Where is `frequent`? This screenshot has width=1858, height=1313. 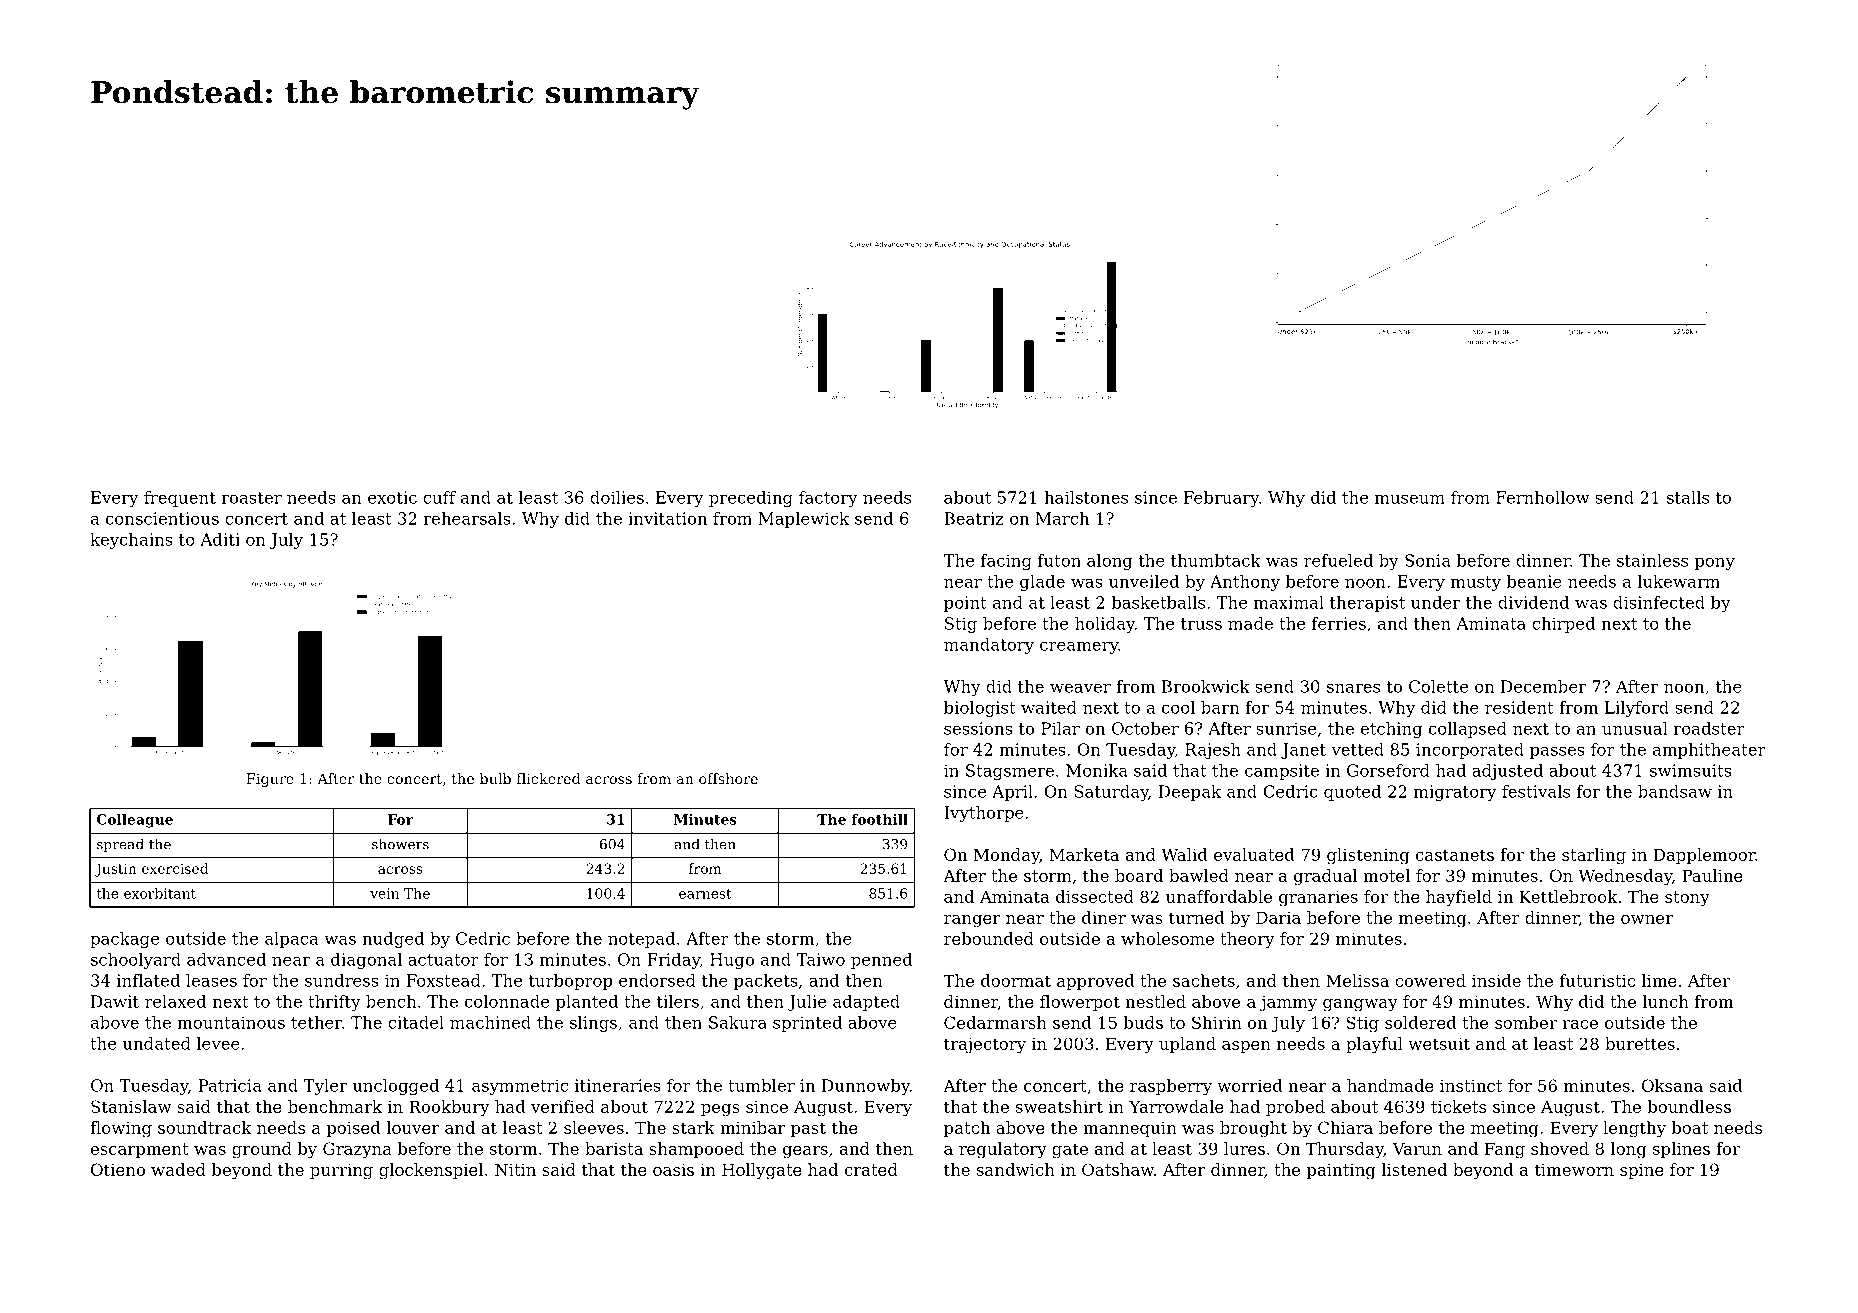 frequent is located at coordinates (180, 499).
